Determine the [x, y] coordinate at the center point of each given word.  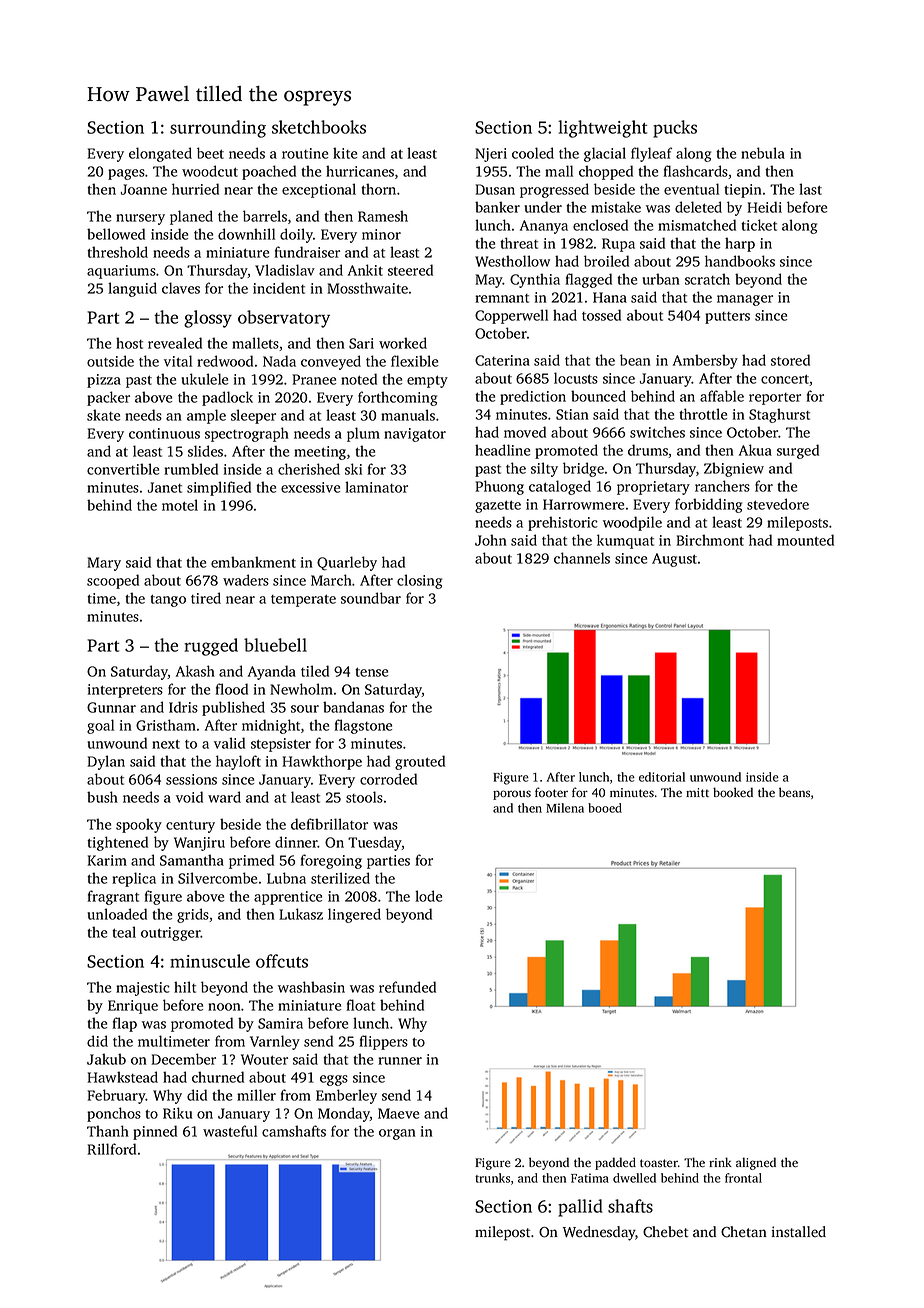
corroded [388, 779]
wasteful [230, 1131]
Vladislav [285, 270]
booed [605, 808]
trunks [492, 1178]
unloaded [117, 914]
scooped [113, 581]
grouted [420, 762]
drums [648, 450]
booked [733, 792]
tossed [601, 315]
